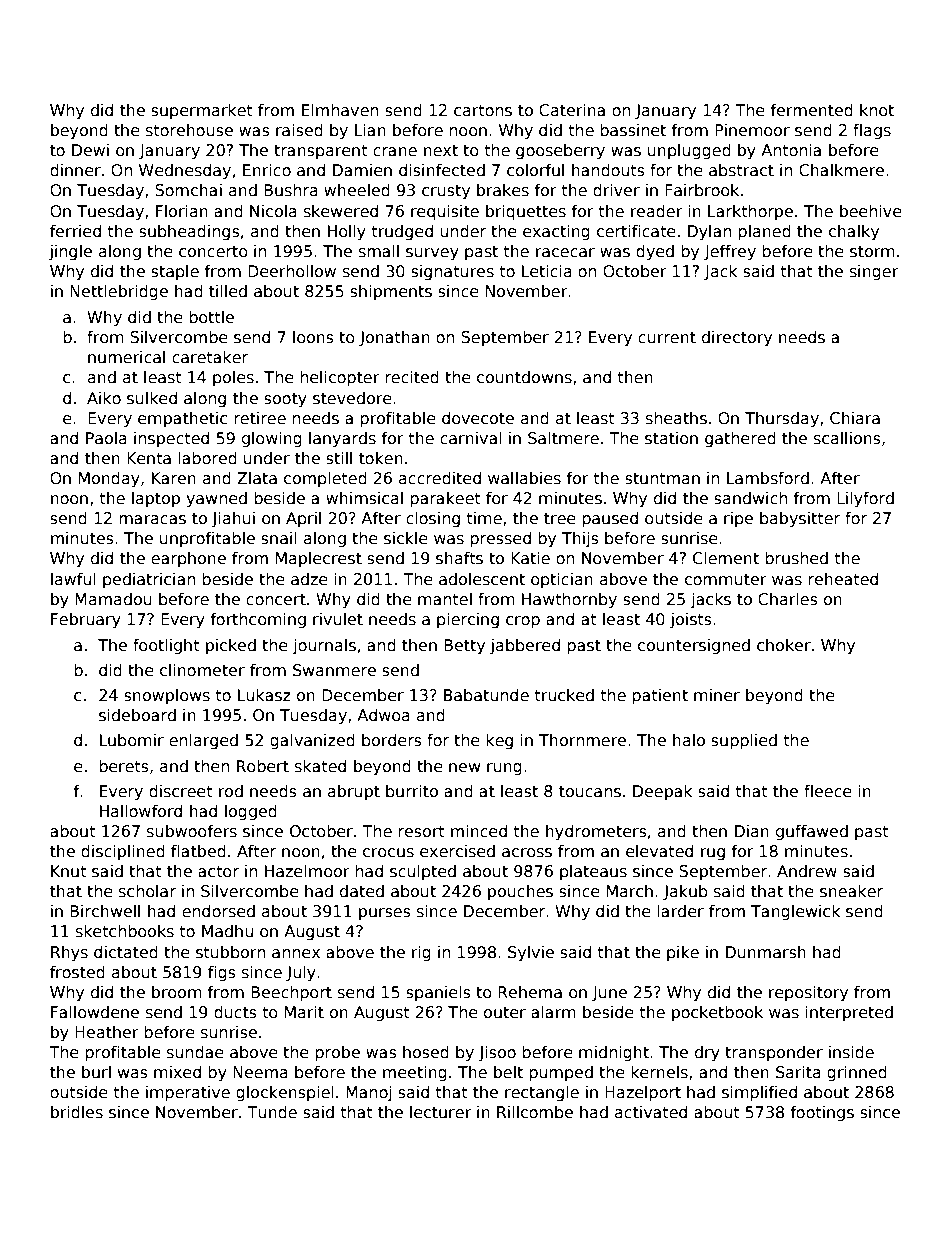  What do you see at coordinates (680, 911) in the screenshot?
I see `larder` at bounding box center [680, 911].
